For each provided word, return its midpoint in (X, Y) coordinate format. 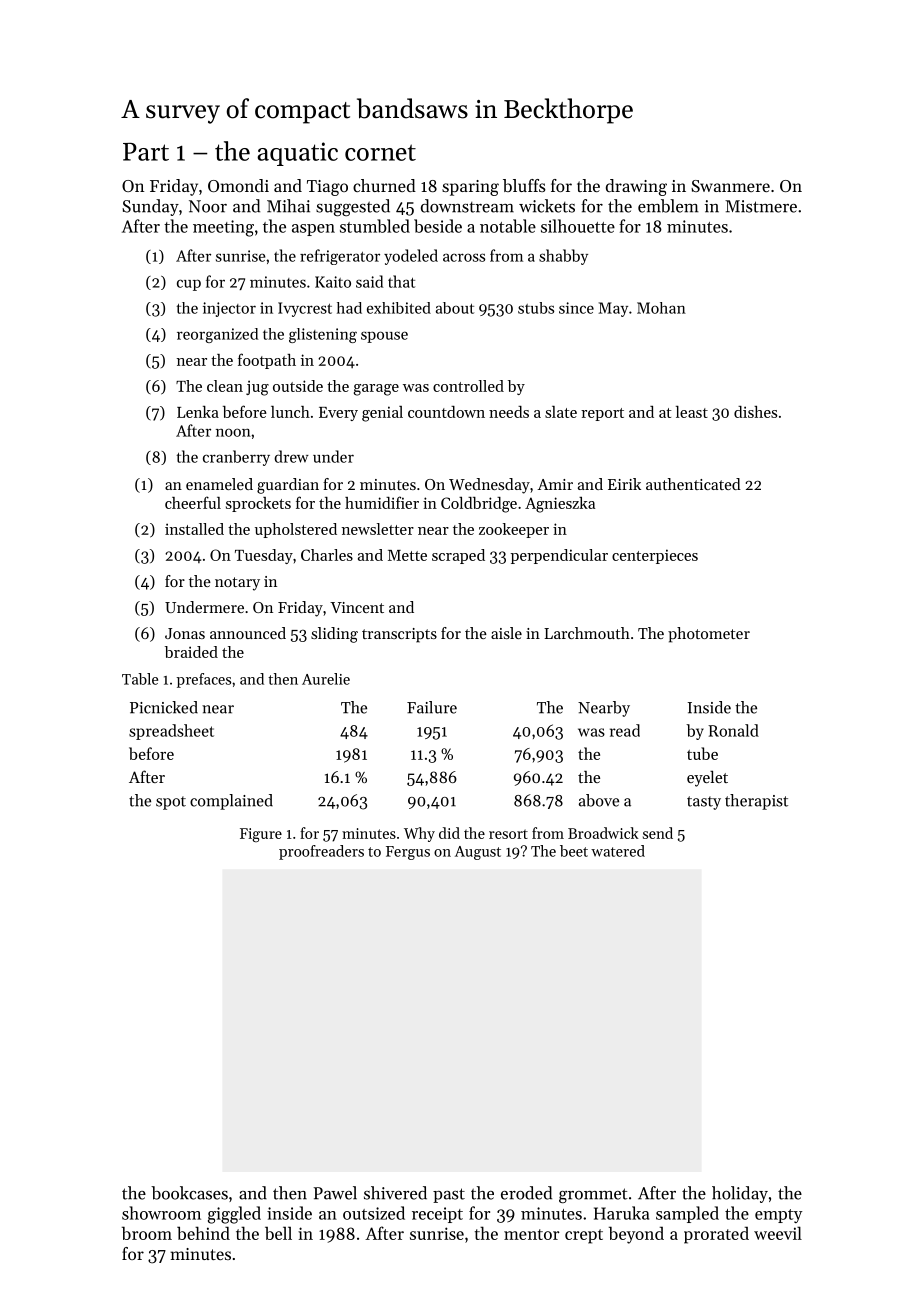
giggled (234, 1215)
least (692, 412)
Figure (261, 835)
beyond (636, 1235)
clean (225, 386)
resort (508, 834)
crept (584, 1236)
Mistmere (761, 206)
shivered (395, 1193)
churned (384, 185)
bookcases (189, 1193)
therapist (756, 802)
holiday (740, 1194)
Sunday (150, 207)
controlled (468, 386)
